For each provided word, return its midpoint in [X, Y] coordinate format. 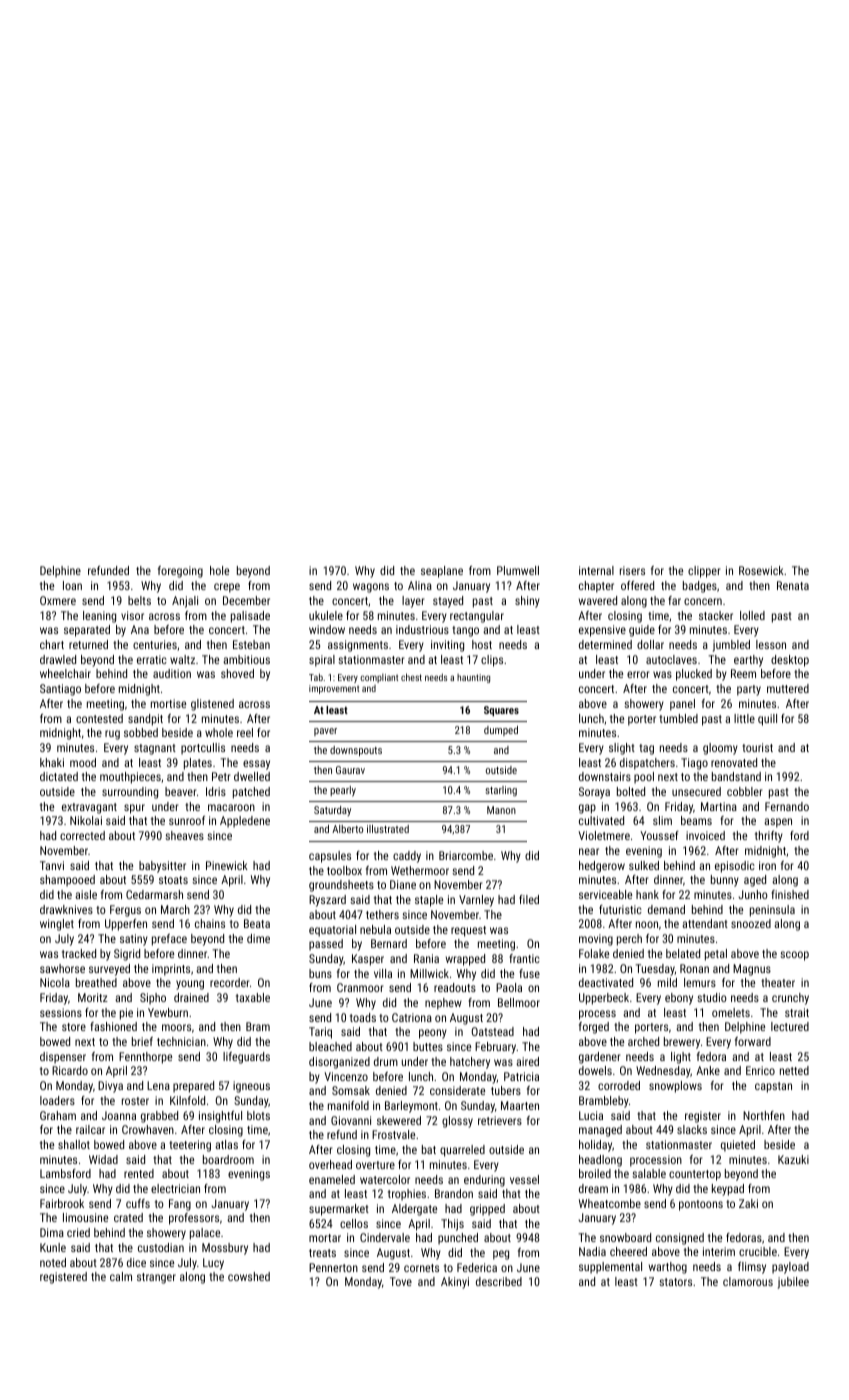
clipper [704, 572]
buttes [428, 1046]
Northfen [764, 1115]
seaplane [442, 572]
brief [142, 1041]
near [589, 851]
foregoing [180, 572]
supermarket [339, 1210]
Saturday [332, 811]
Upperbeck [604, 999]
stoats [173, 880]
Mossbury [225, 1249]
